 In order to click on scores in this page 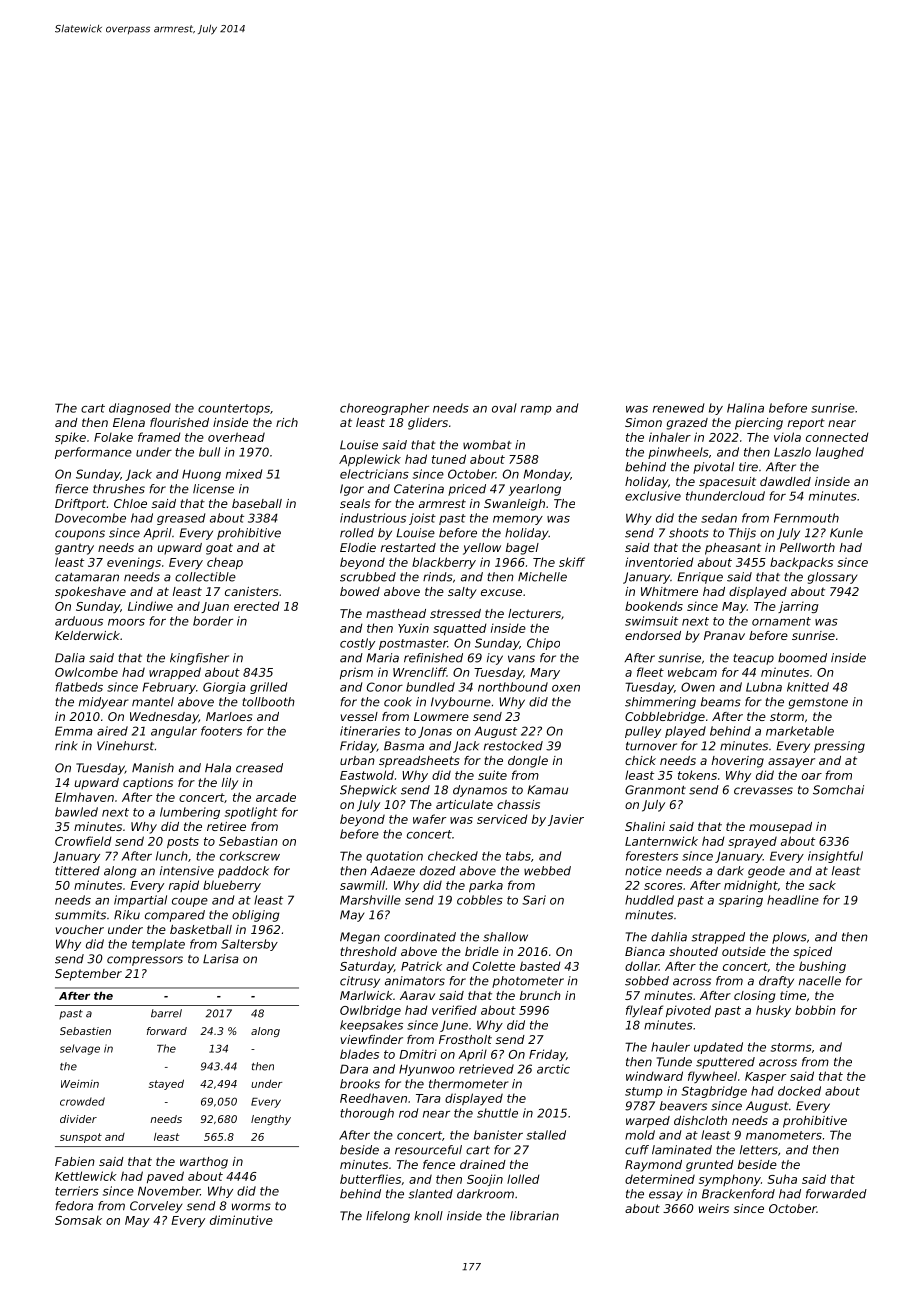, I will do `click(663, 886)`.
